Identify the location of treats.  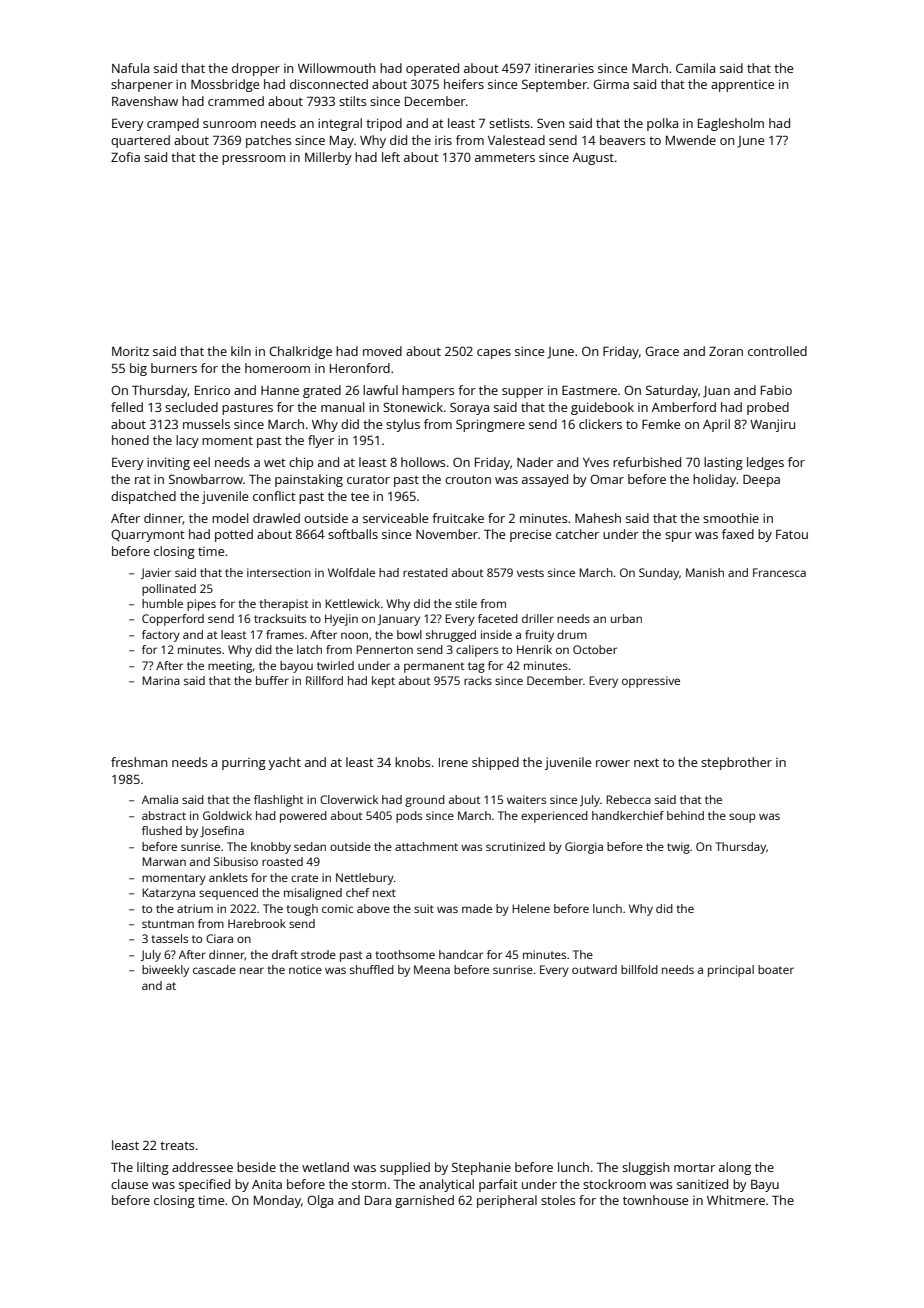
(177, 1145).
